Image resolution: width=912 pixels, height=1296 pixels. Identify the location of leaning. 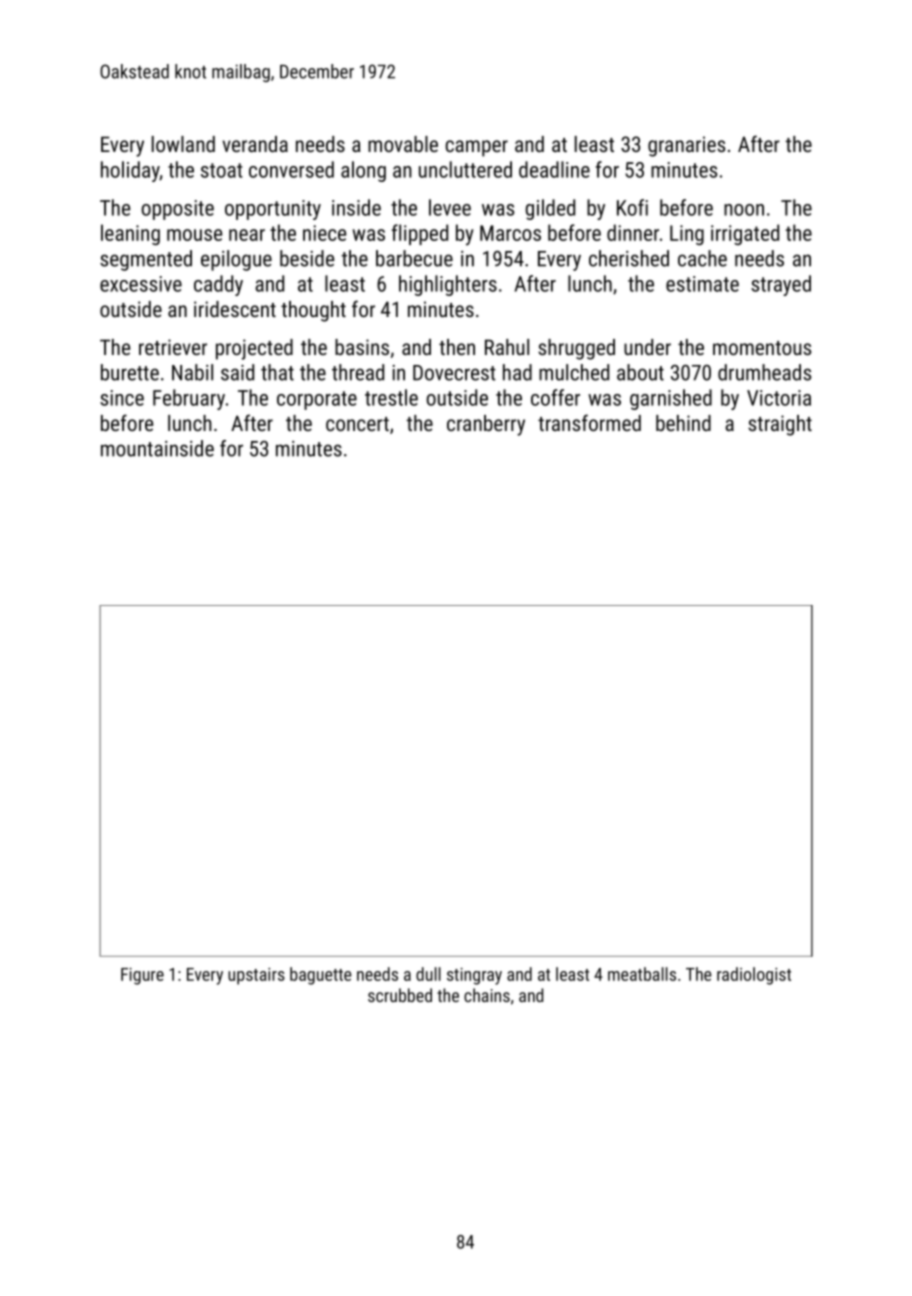
(130, 234).
